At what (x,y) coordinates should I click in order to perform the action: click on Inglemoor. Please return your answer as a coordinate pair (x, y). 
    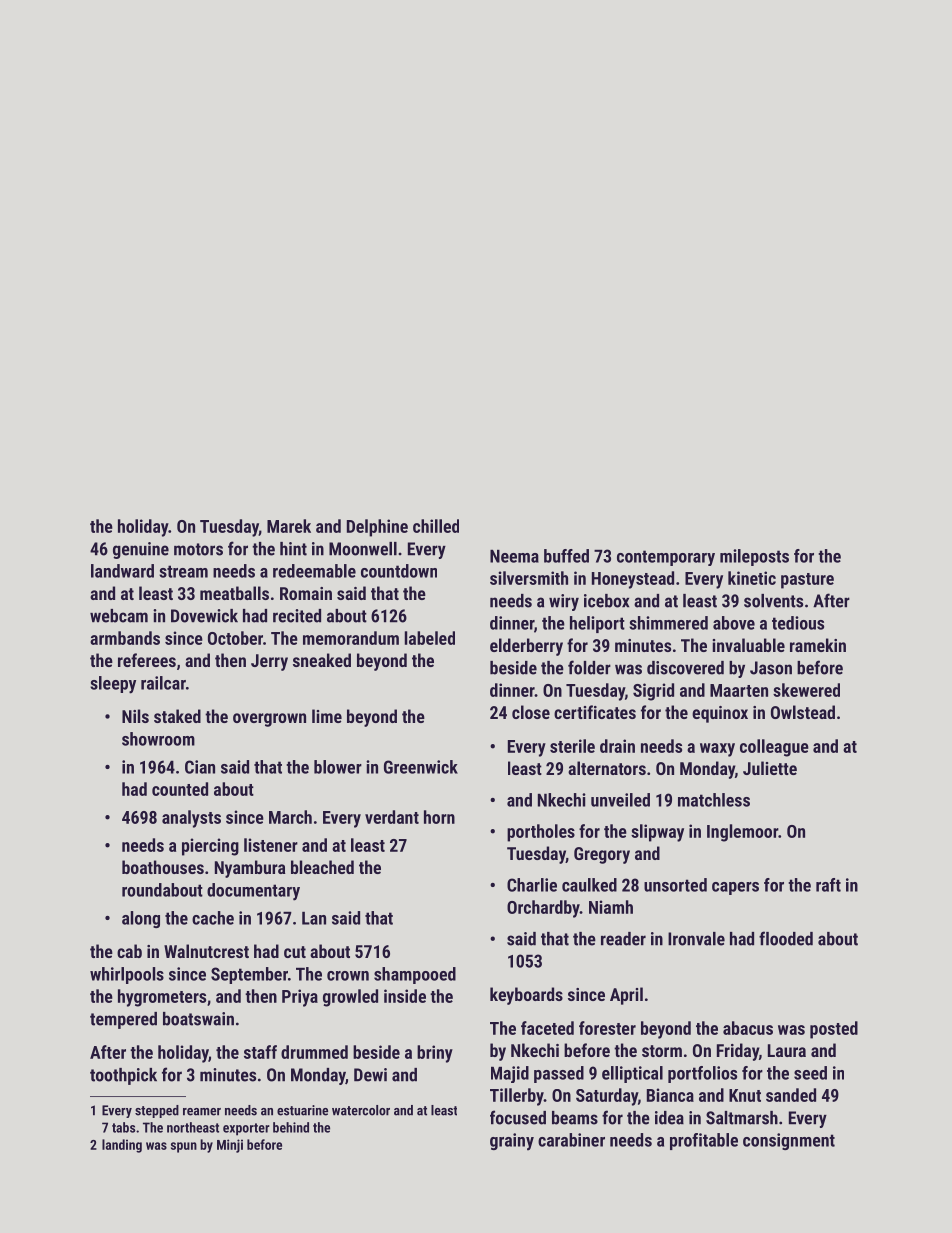
    Looking at the image, I should click on (742, 833).
